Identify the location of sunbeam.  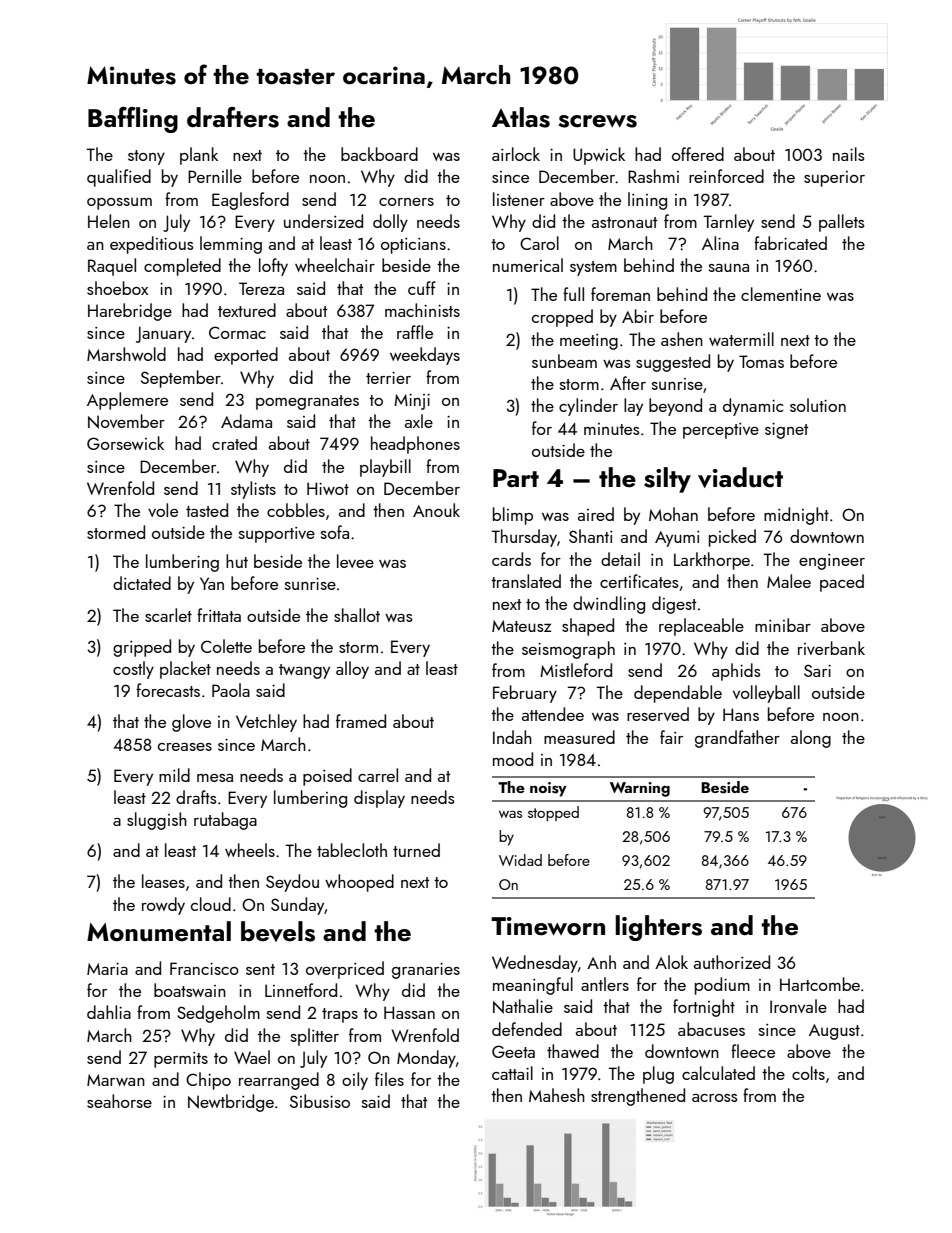
(564, 361).
